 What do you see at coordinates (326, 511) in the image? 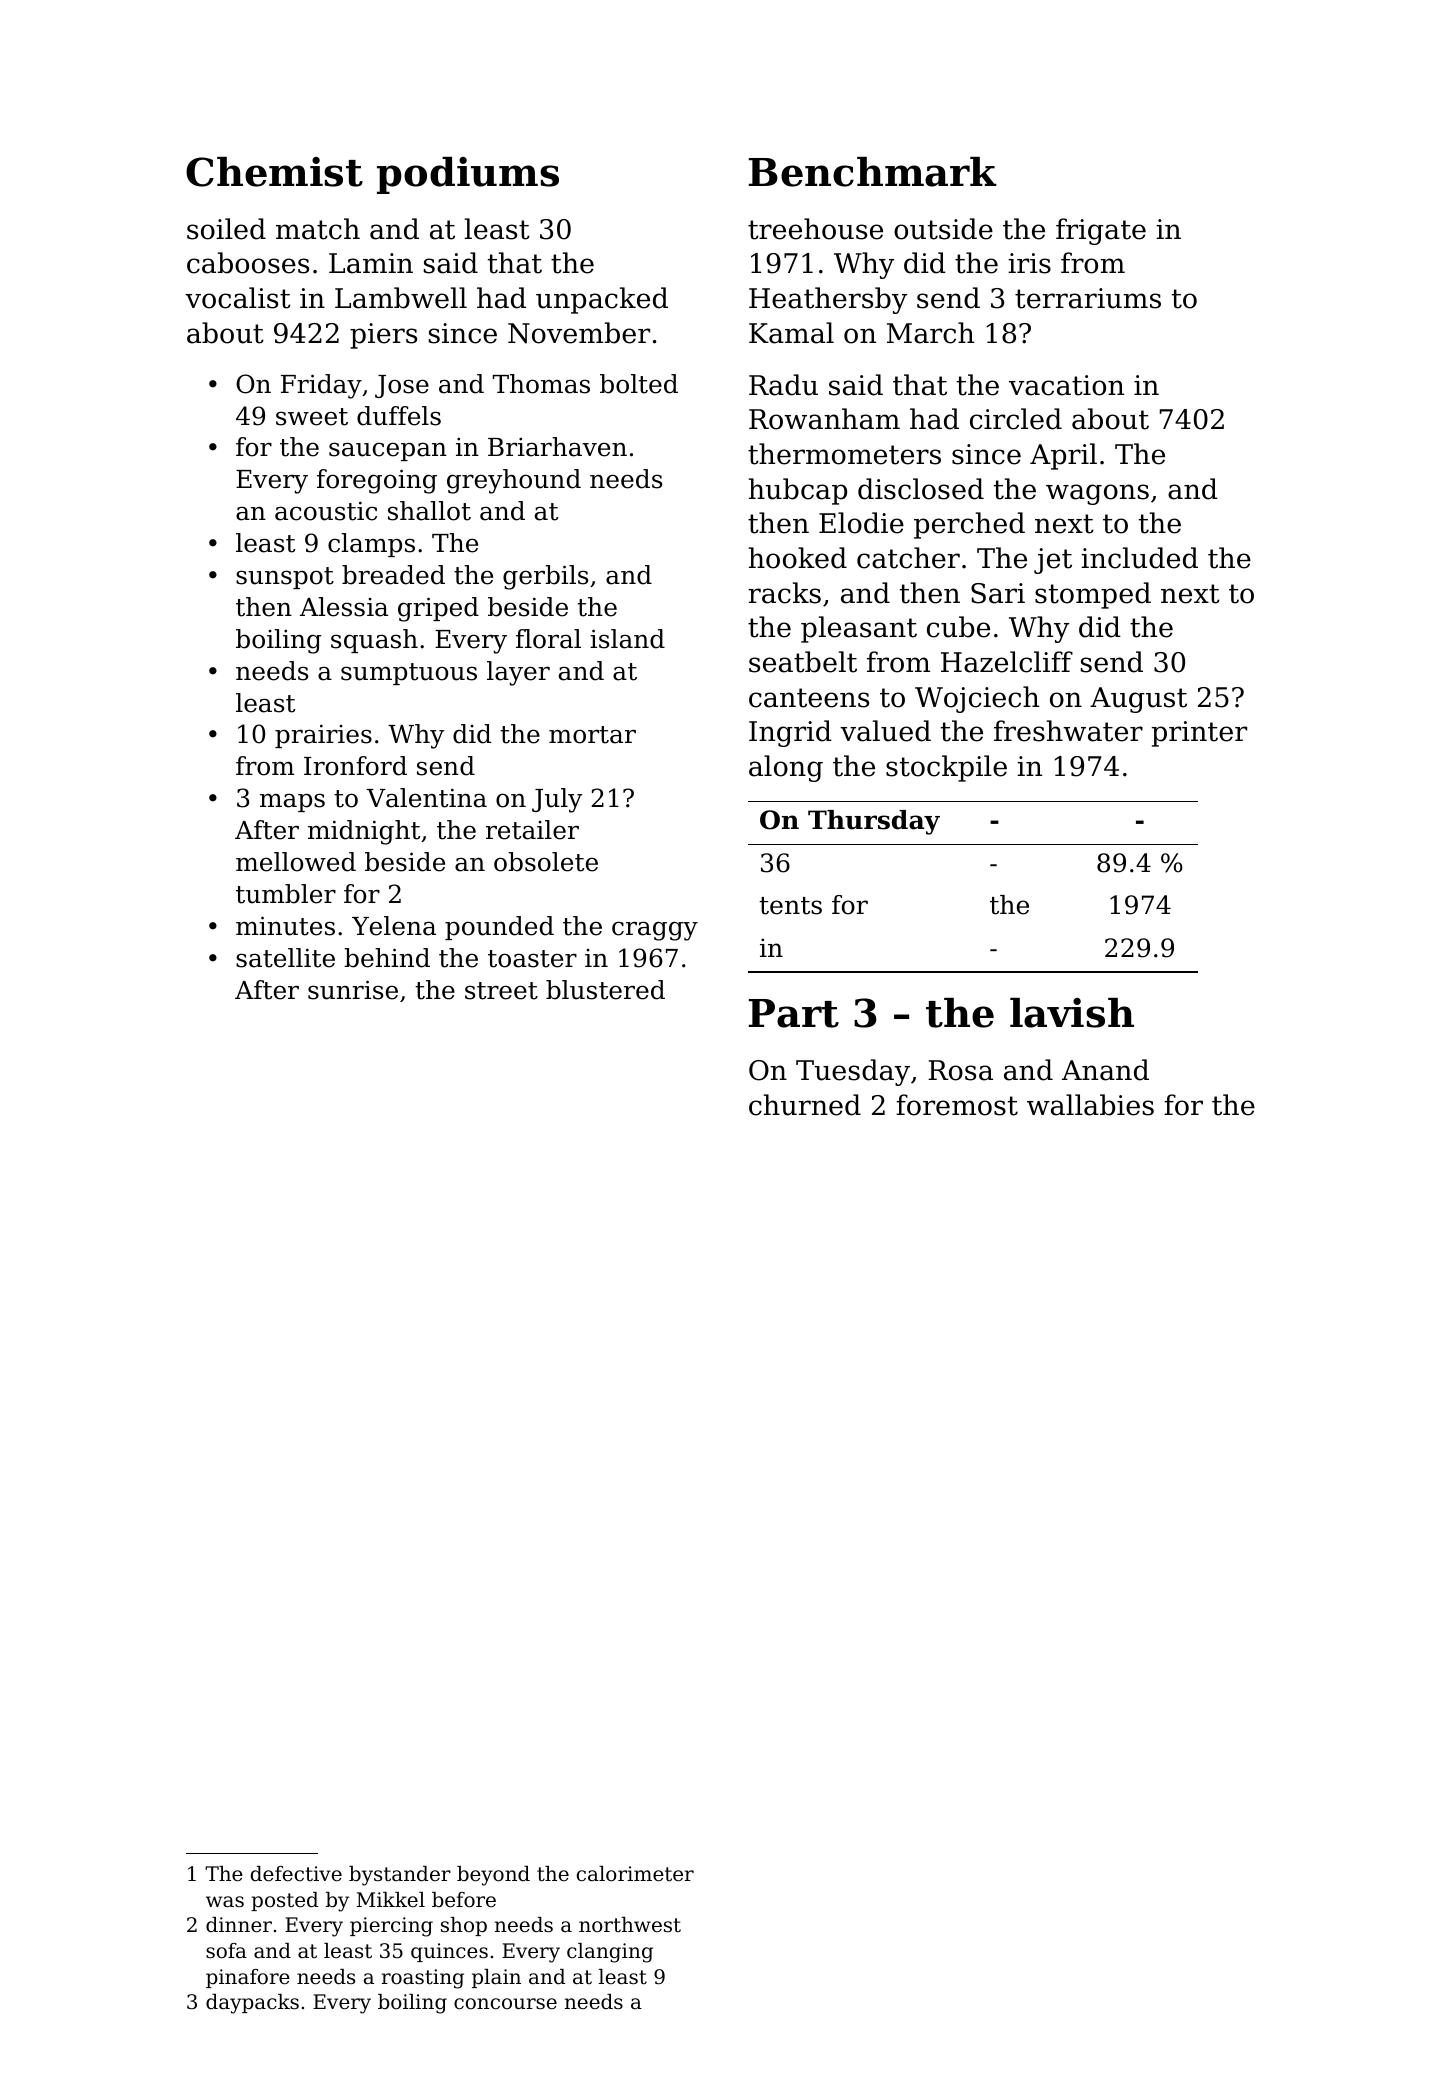
I see `acoustic` at bounding box center [326, 511].
